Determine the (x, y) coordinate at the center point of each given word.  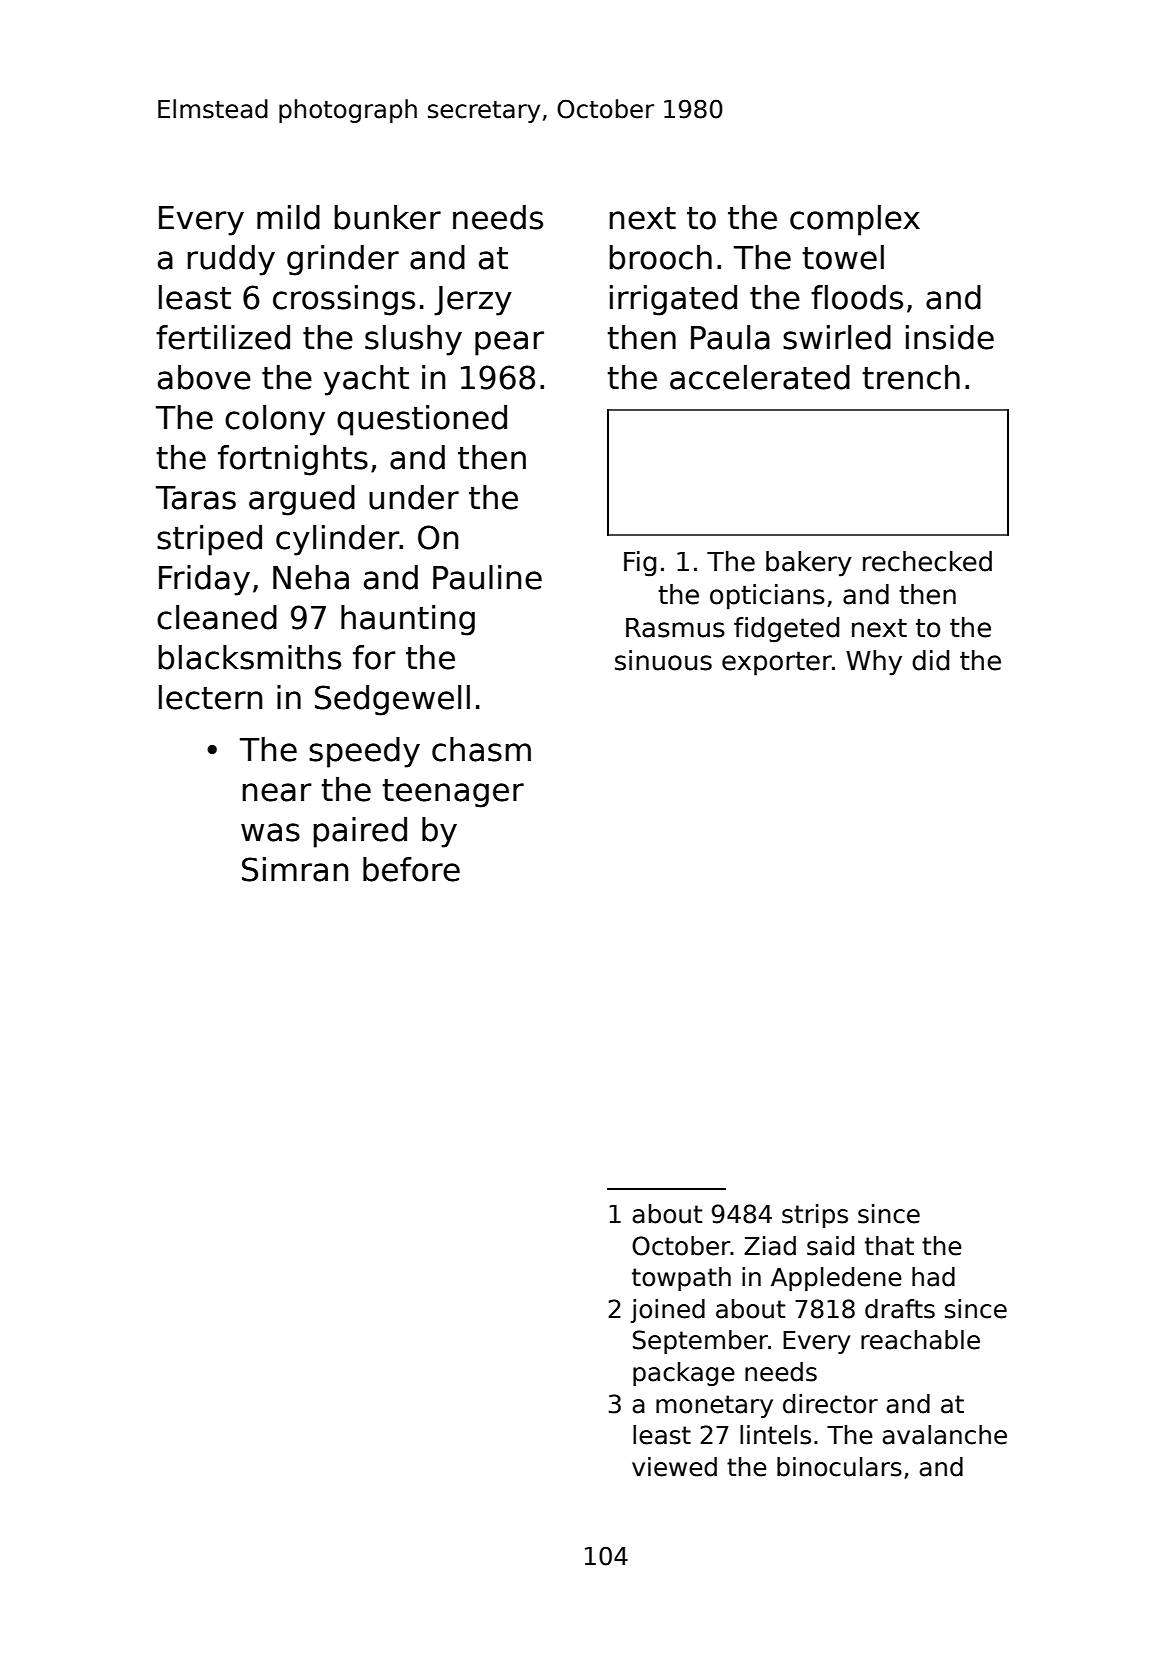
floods (857, 297)
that (889, 1246)
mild (288, 217)
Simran (295, 869)
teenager (453, 793)
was (270, 832)
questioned (422, 420)
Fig (640, 564)
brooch (660, 257)
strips (815, 1216)
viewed (674, 1467)
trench (911, 377)
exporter (777, 663)
